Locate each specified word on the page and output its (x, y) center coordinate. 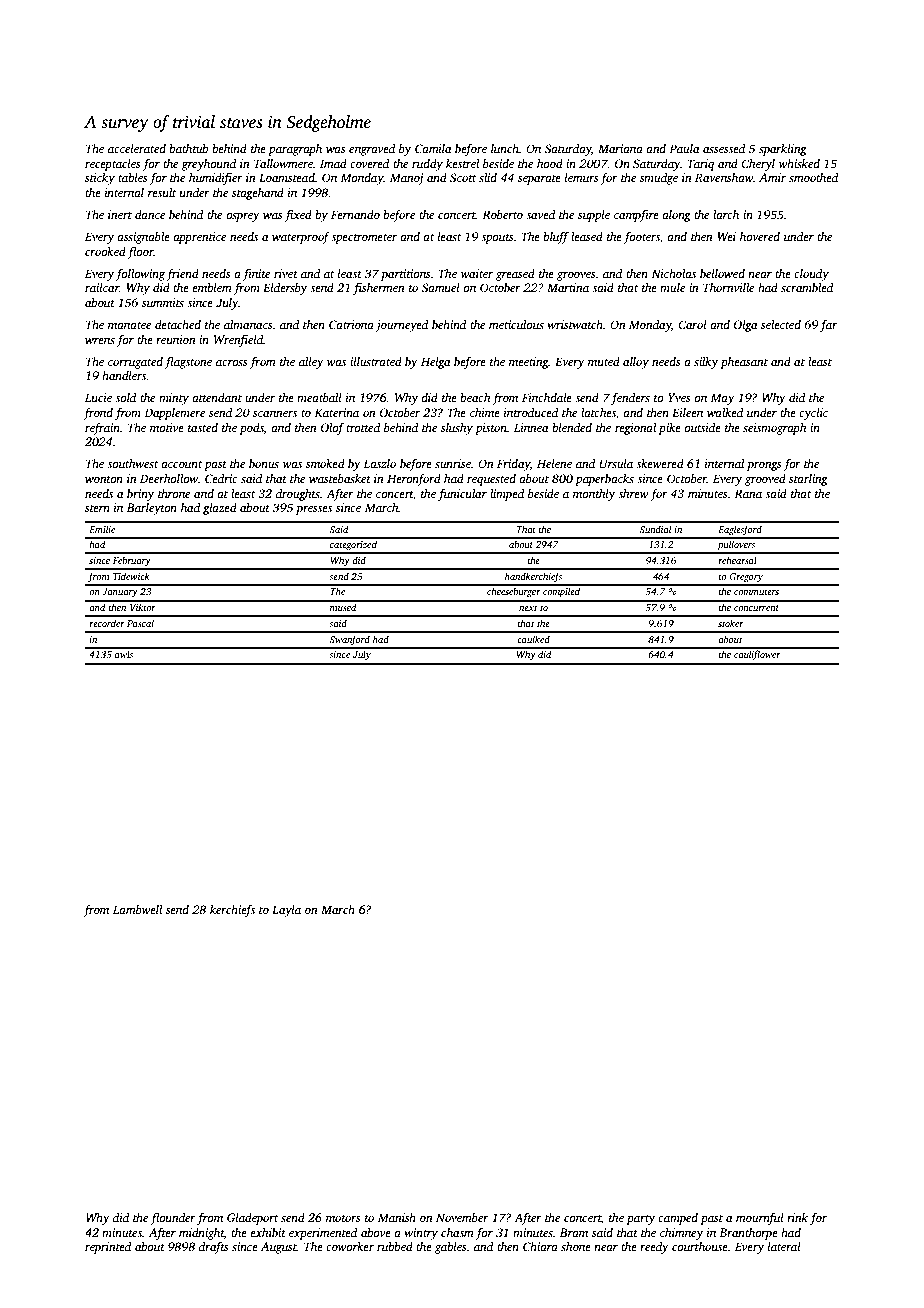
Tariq (700, 165)
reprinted (108, 1248)
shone (576, 1246)
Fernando (355, 214)
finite (256, 274)
